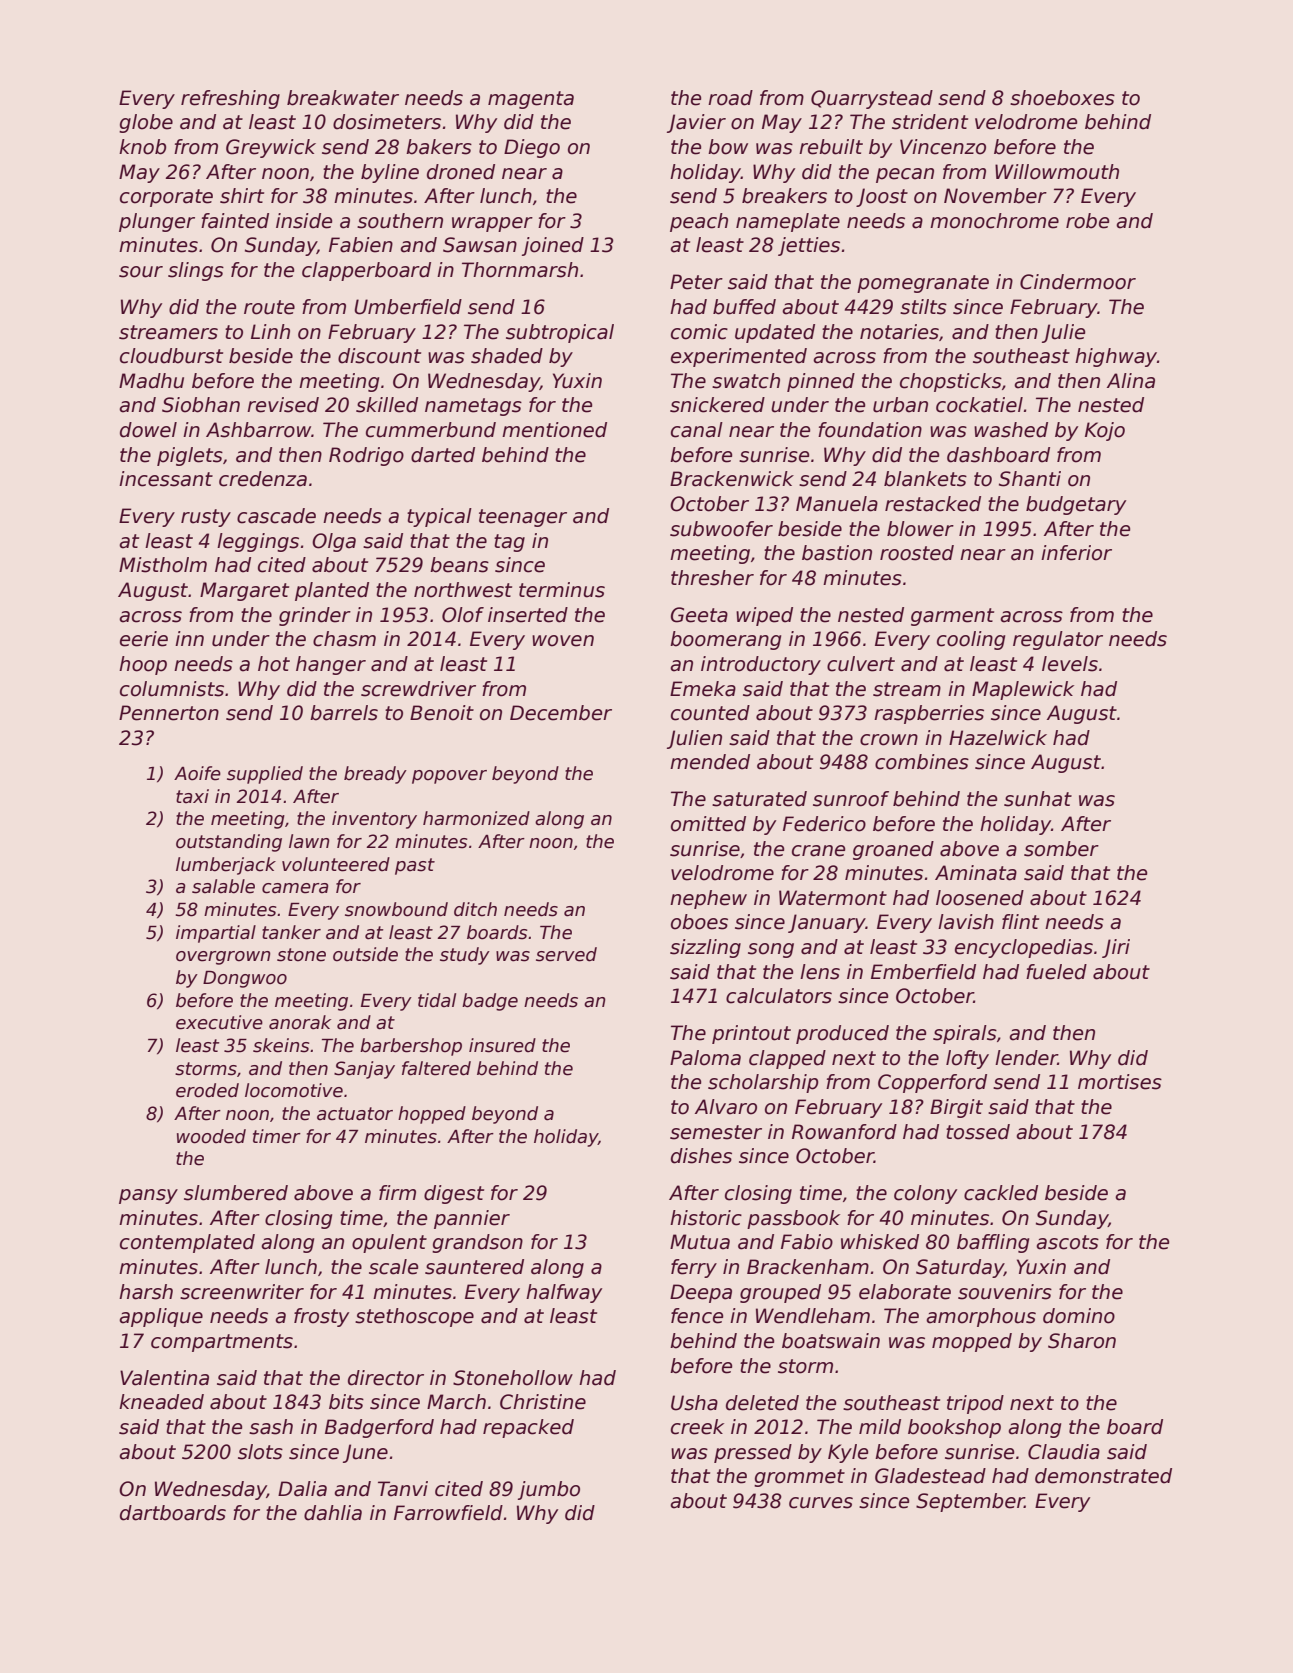  I want to click on executive, so click(219, 1022).
